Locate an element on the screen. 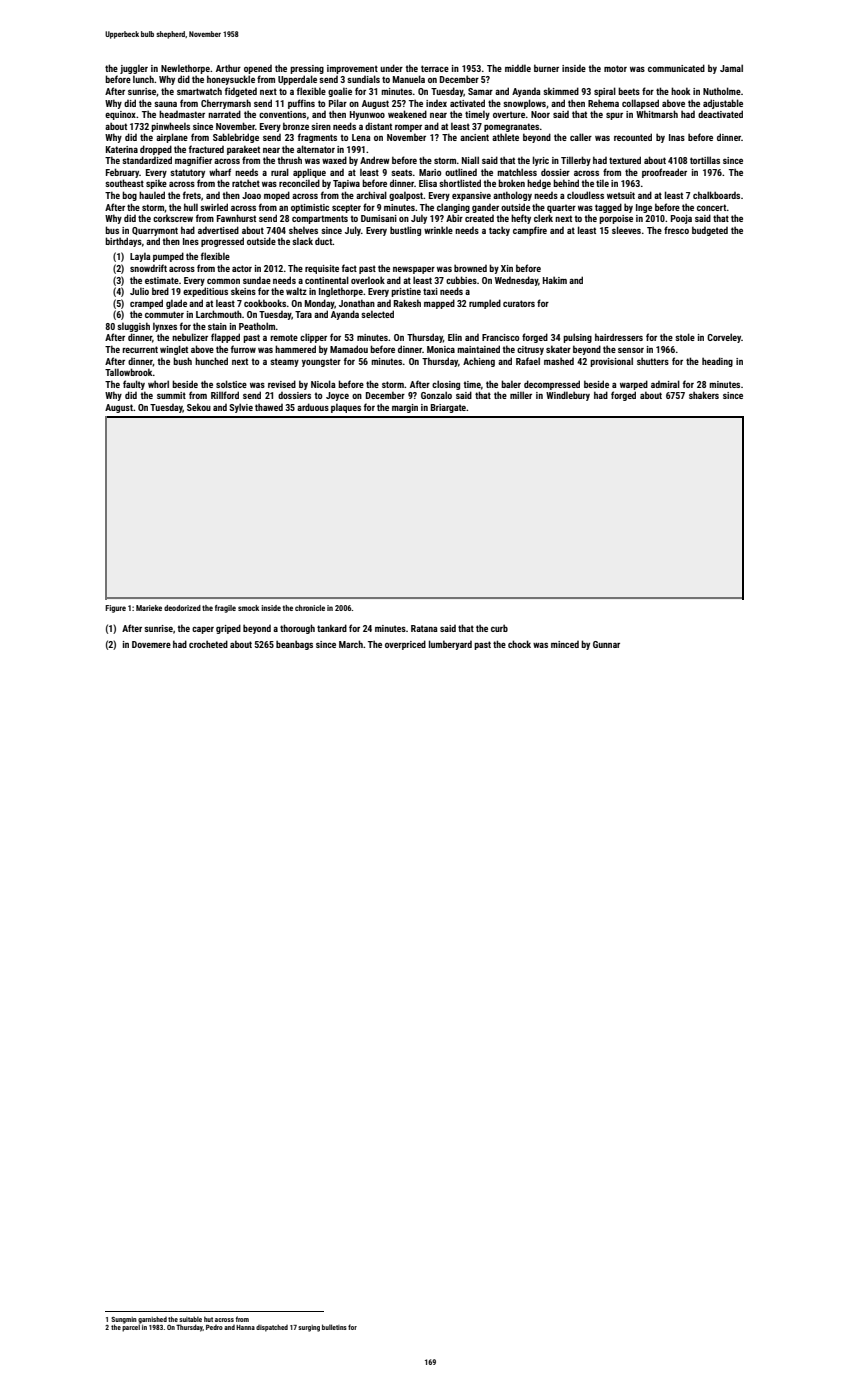  chronicle is located at coordinates (310, 608).
